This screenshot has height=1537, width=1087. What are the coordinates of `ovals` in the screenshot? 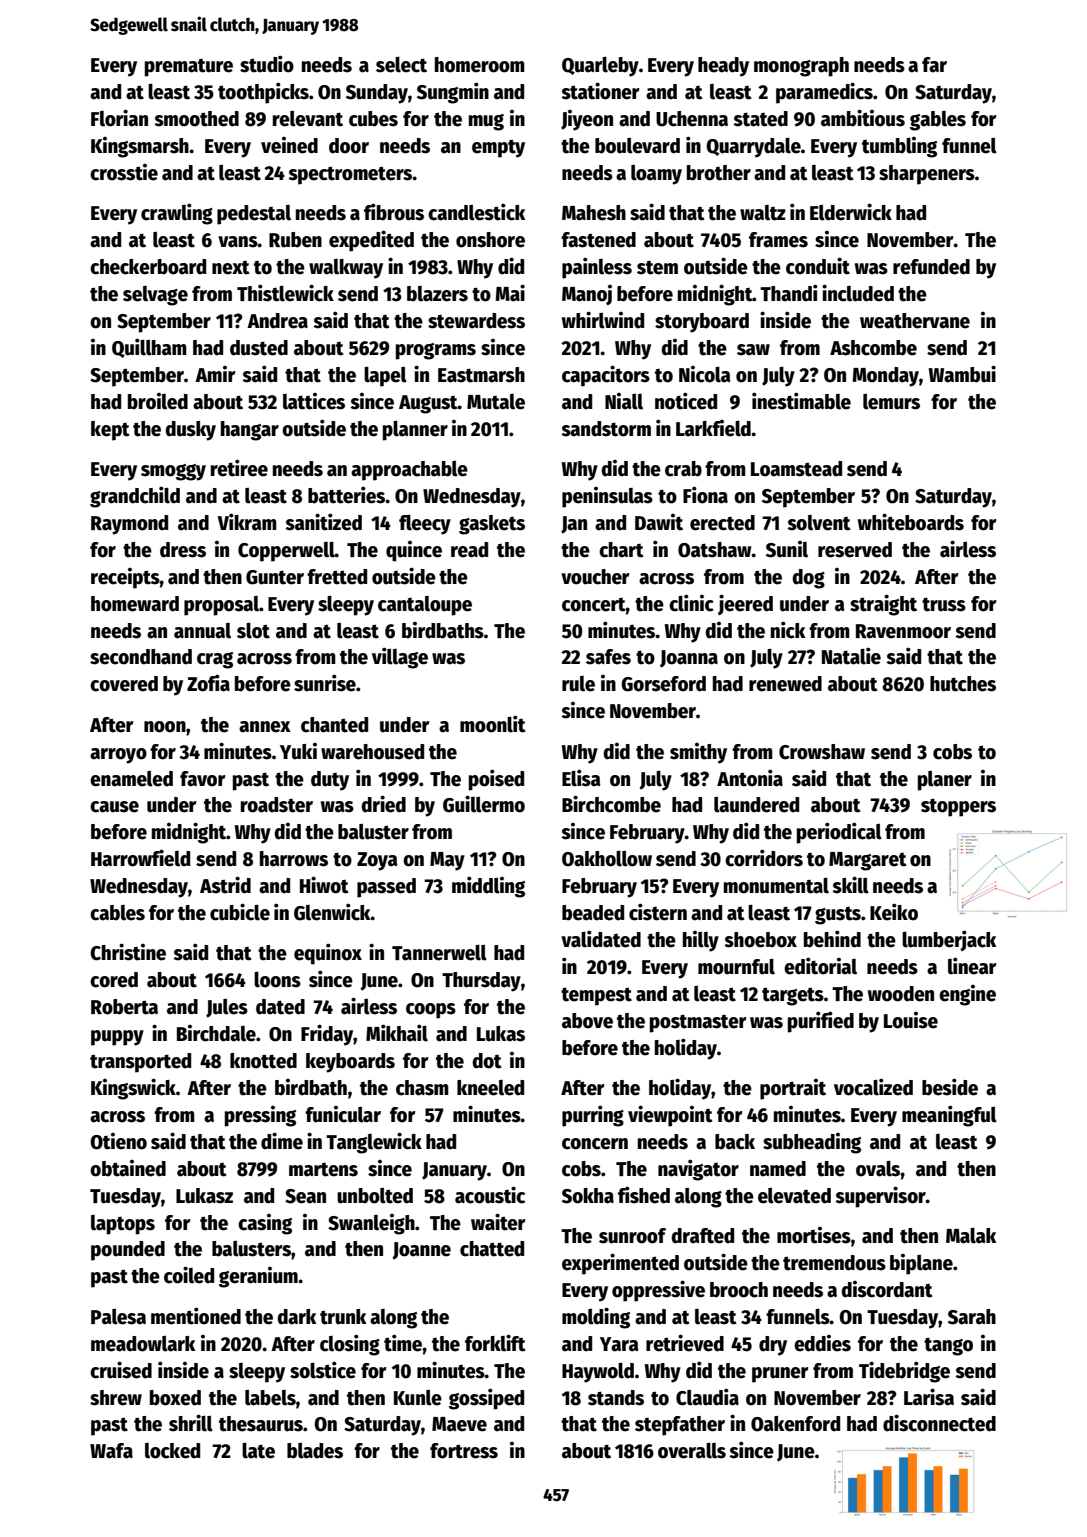 It's located at (878, 1169).
